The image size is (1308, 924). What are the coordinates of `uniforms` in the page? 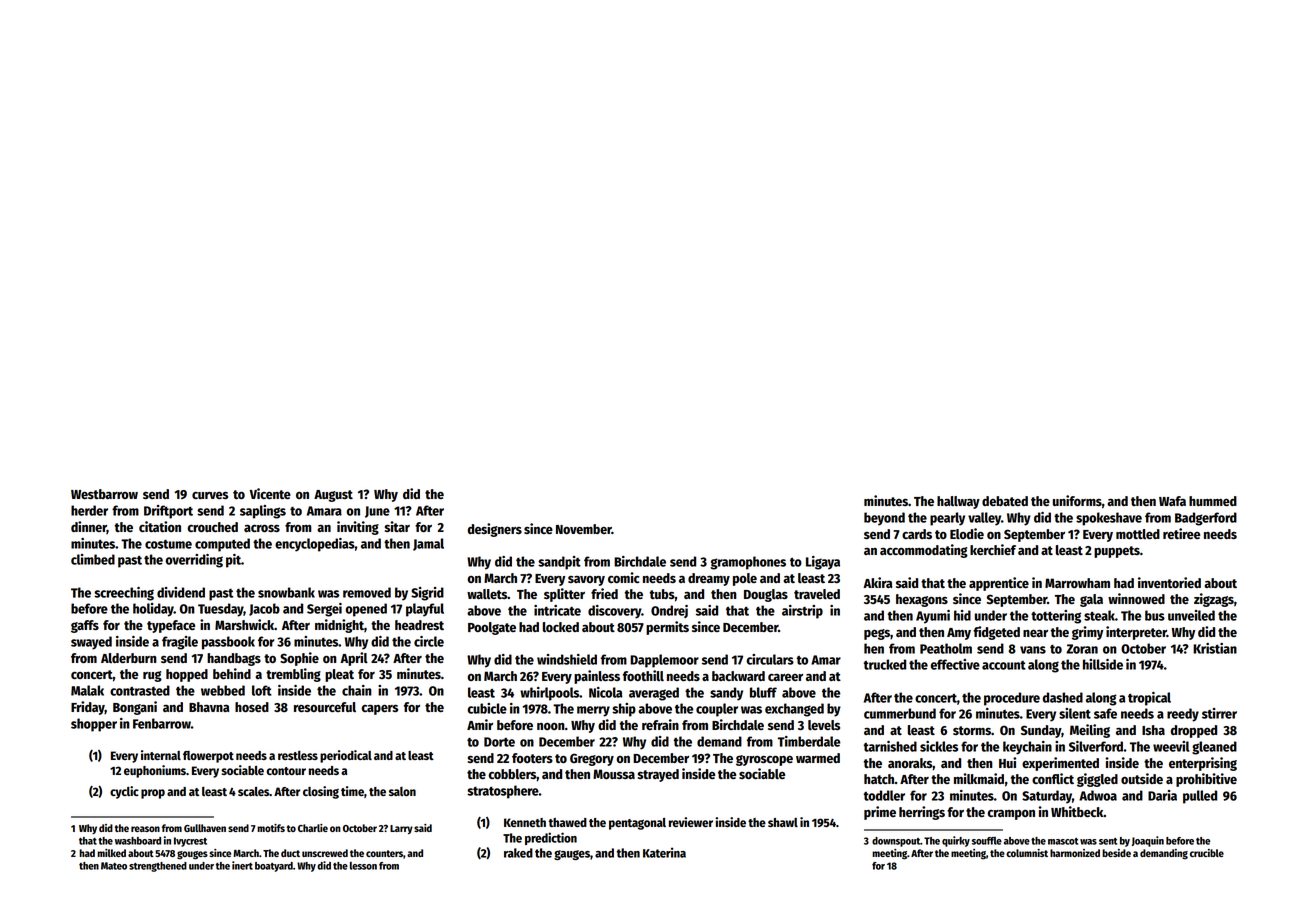 It's located at (1077, 500).
